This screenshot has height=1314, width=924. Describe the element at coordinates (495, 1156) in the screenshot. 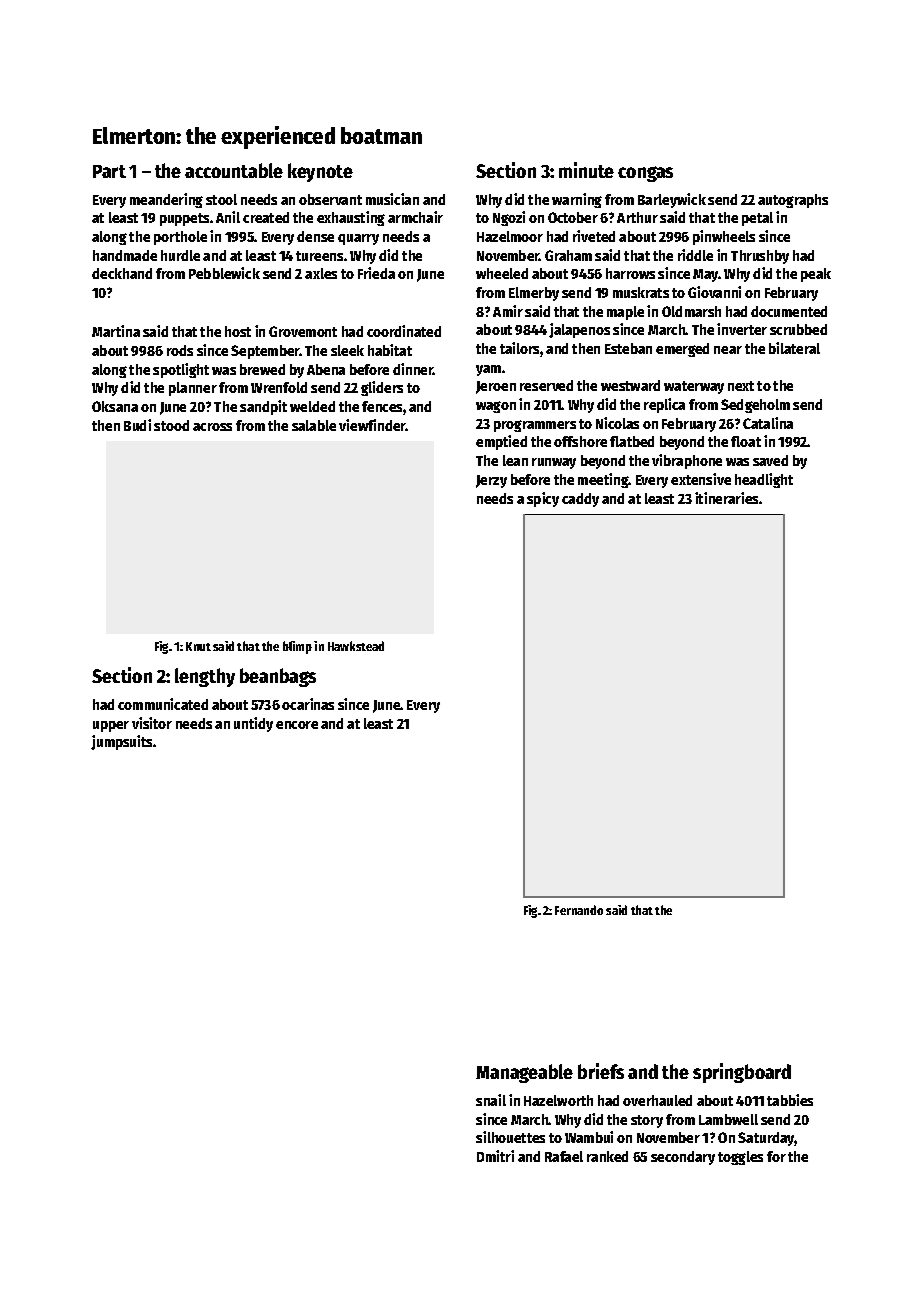

I see `Dmitri` at that location.
